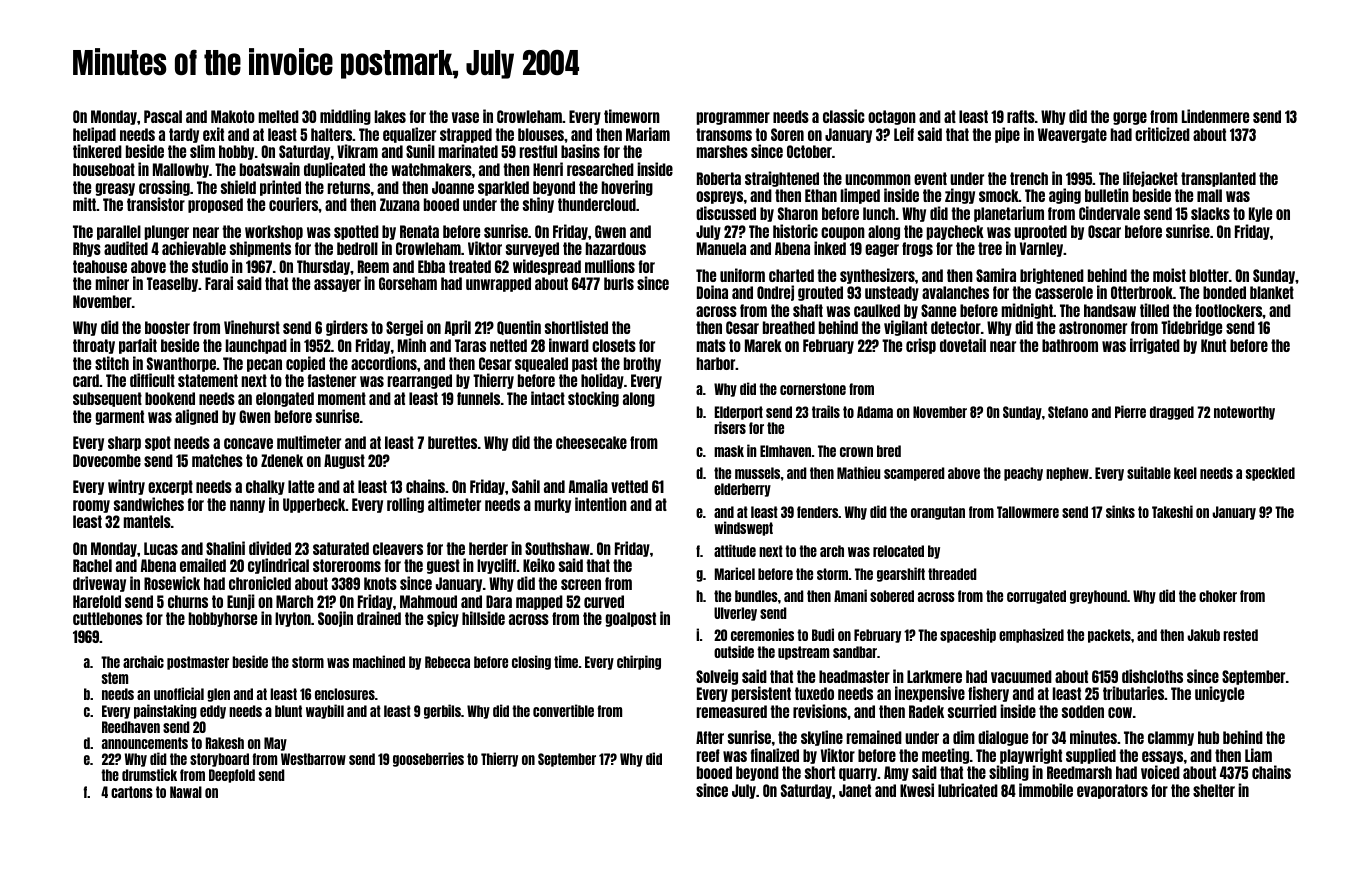 The image size is (1372, 887). What do you see at coordinates (225, 548) in the screenshot?
I see `Shalini` at bounding box center [225, 548].
